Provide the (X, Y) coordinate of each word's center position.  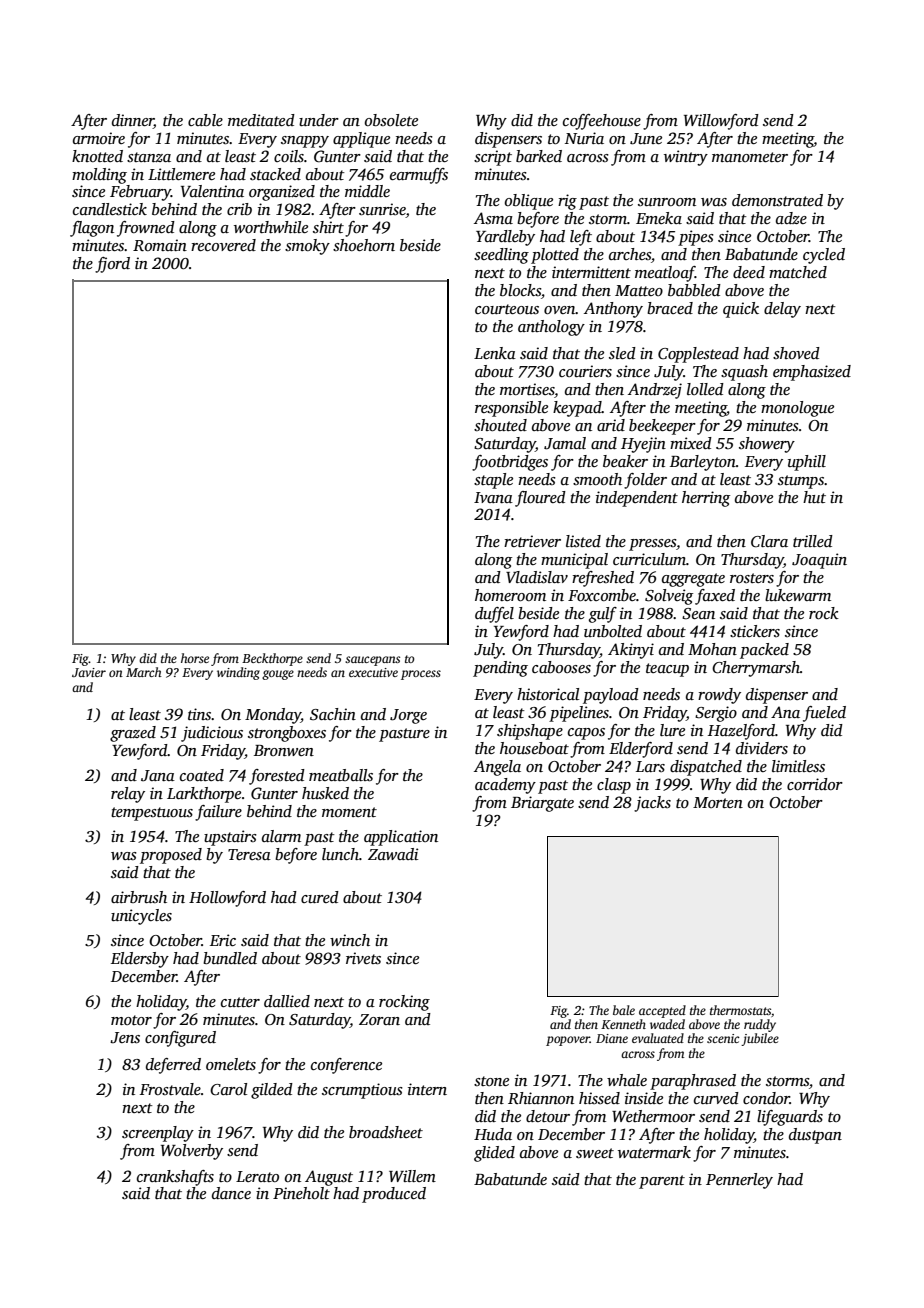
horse (195, 658)
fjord (112, 265)
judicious (212, 734)
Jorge (408, 716)
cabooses (561, 667)
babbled (694, 290)
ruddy (760, 1025)
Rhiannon (541, 1098)
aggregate (693, 580)
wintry (686, 158)
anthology (551, 328)
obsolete (391, 120)
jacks (652, 804)
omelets (231, 1064)
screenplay (158, 1134)
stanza (149, 157)
